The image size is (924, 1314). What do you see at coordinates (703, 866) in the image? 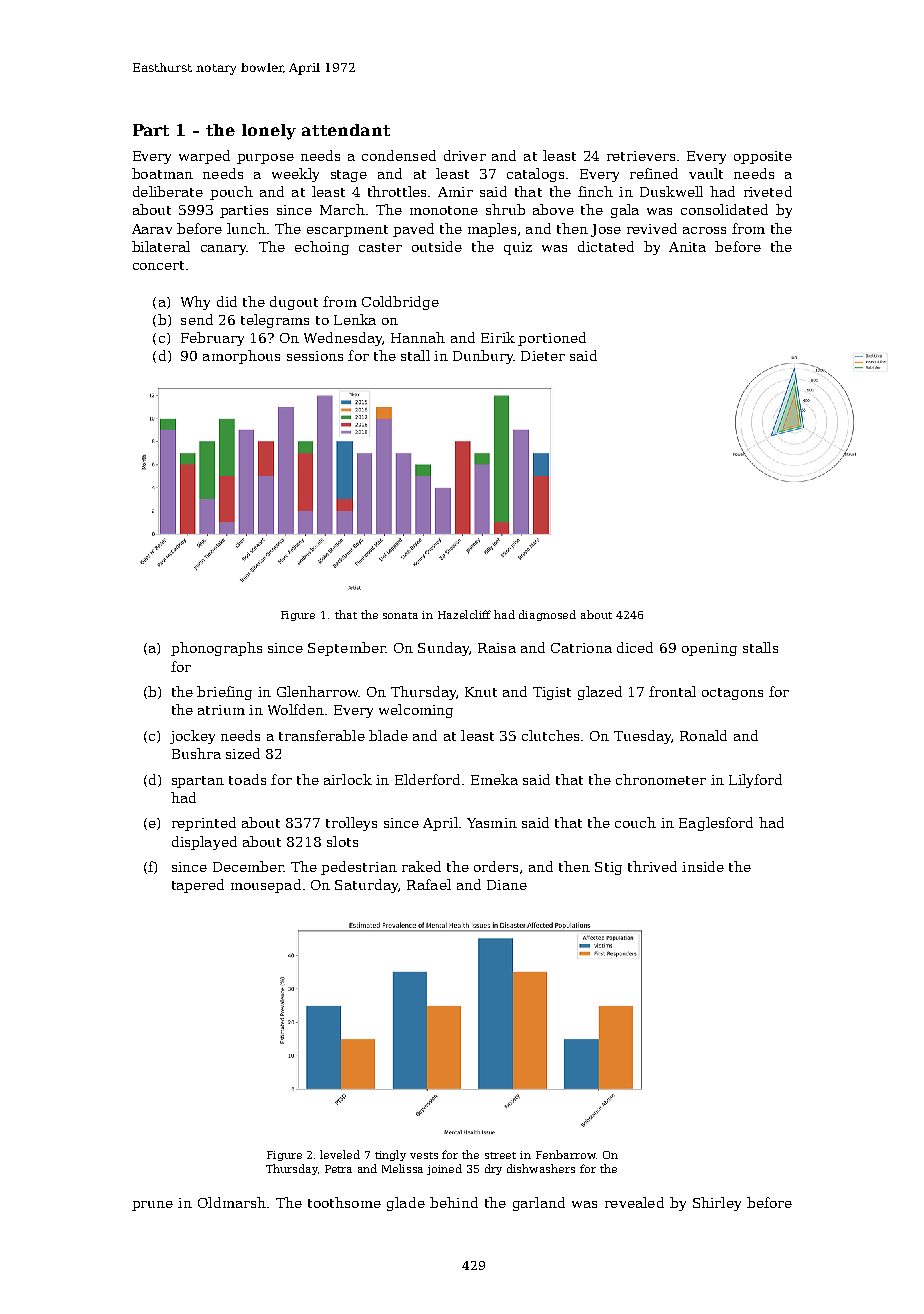
I see `inside` at bounding box center [703, 866].
